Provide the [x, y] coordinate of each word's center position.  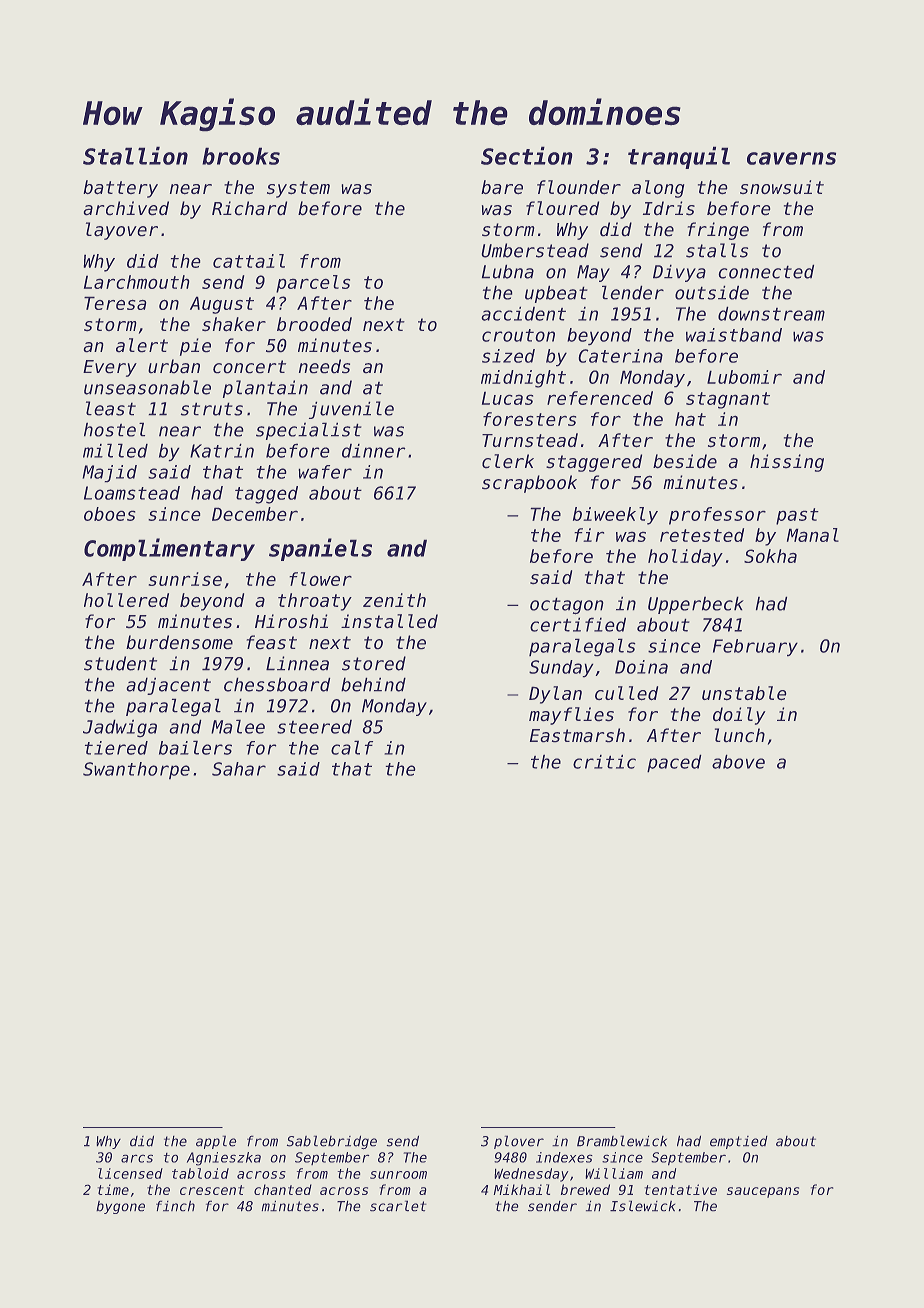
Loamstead [132, 493]
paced [674, 763]
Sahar [239, 769]
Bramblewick [622, 1141]
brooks [241, 156]
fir [589, 535]
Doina [641, 667]
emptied [739, 1142]
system [298, 189]
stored [374, 663]
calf [352, 748]
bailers [195, 748]
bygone [120, 1207]
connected [766, 272]
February [755, 647]
